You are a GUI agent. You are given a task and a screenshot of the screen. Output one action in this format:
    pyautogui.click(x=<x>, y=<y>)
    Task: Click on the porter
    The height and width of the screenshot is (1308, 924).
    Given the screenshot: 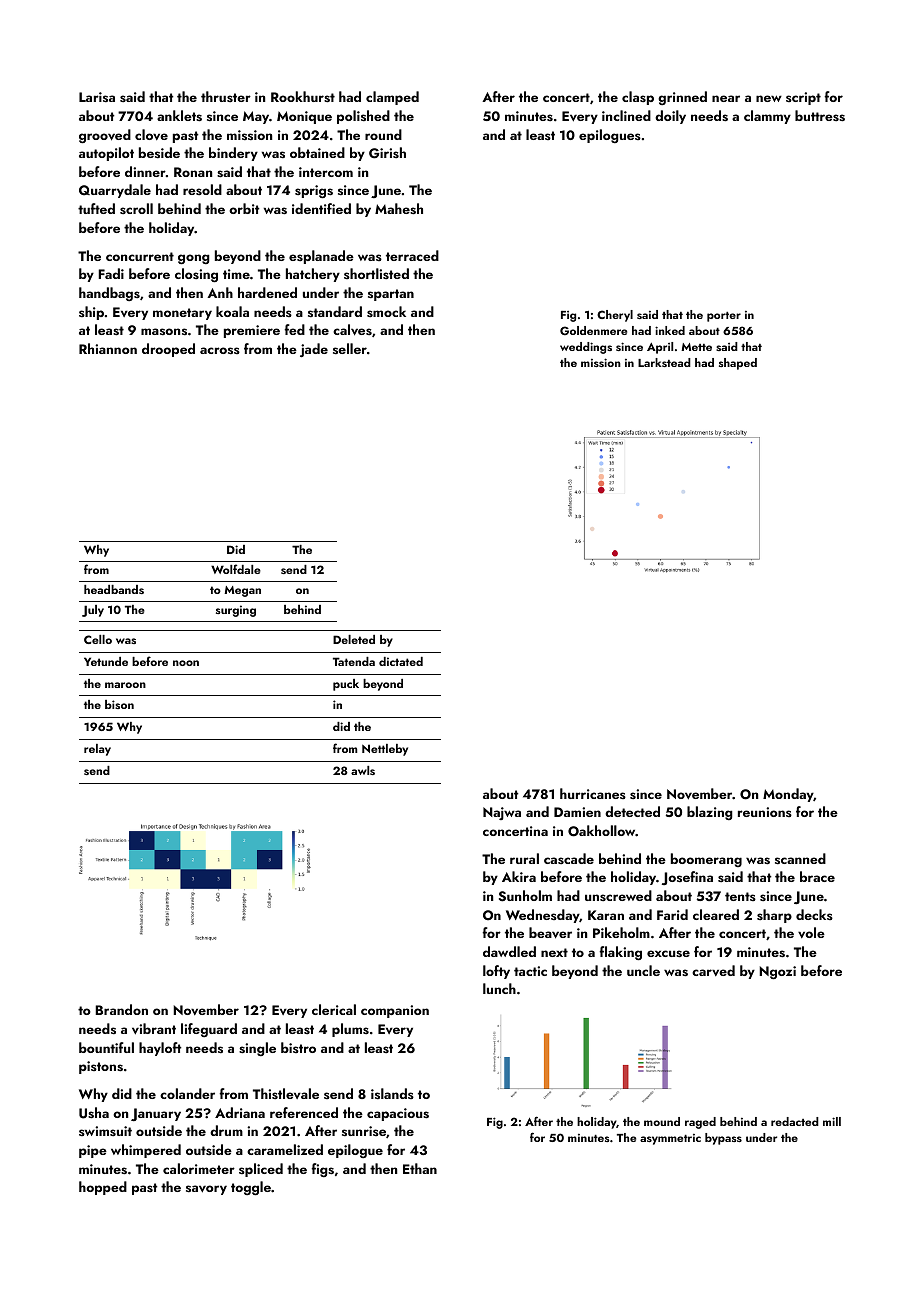 What is the action you would take?
    pyautogui.click(x=724, y=317)
